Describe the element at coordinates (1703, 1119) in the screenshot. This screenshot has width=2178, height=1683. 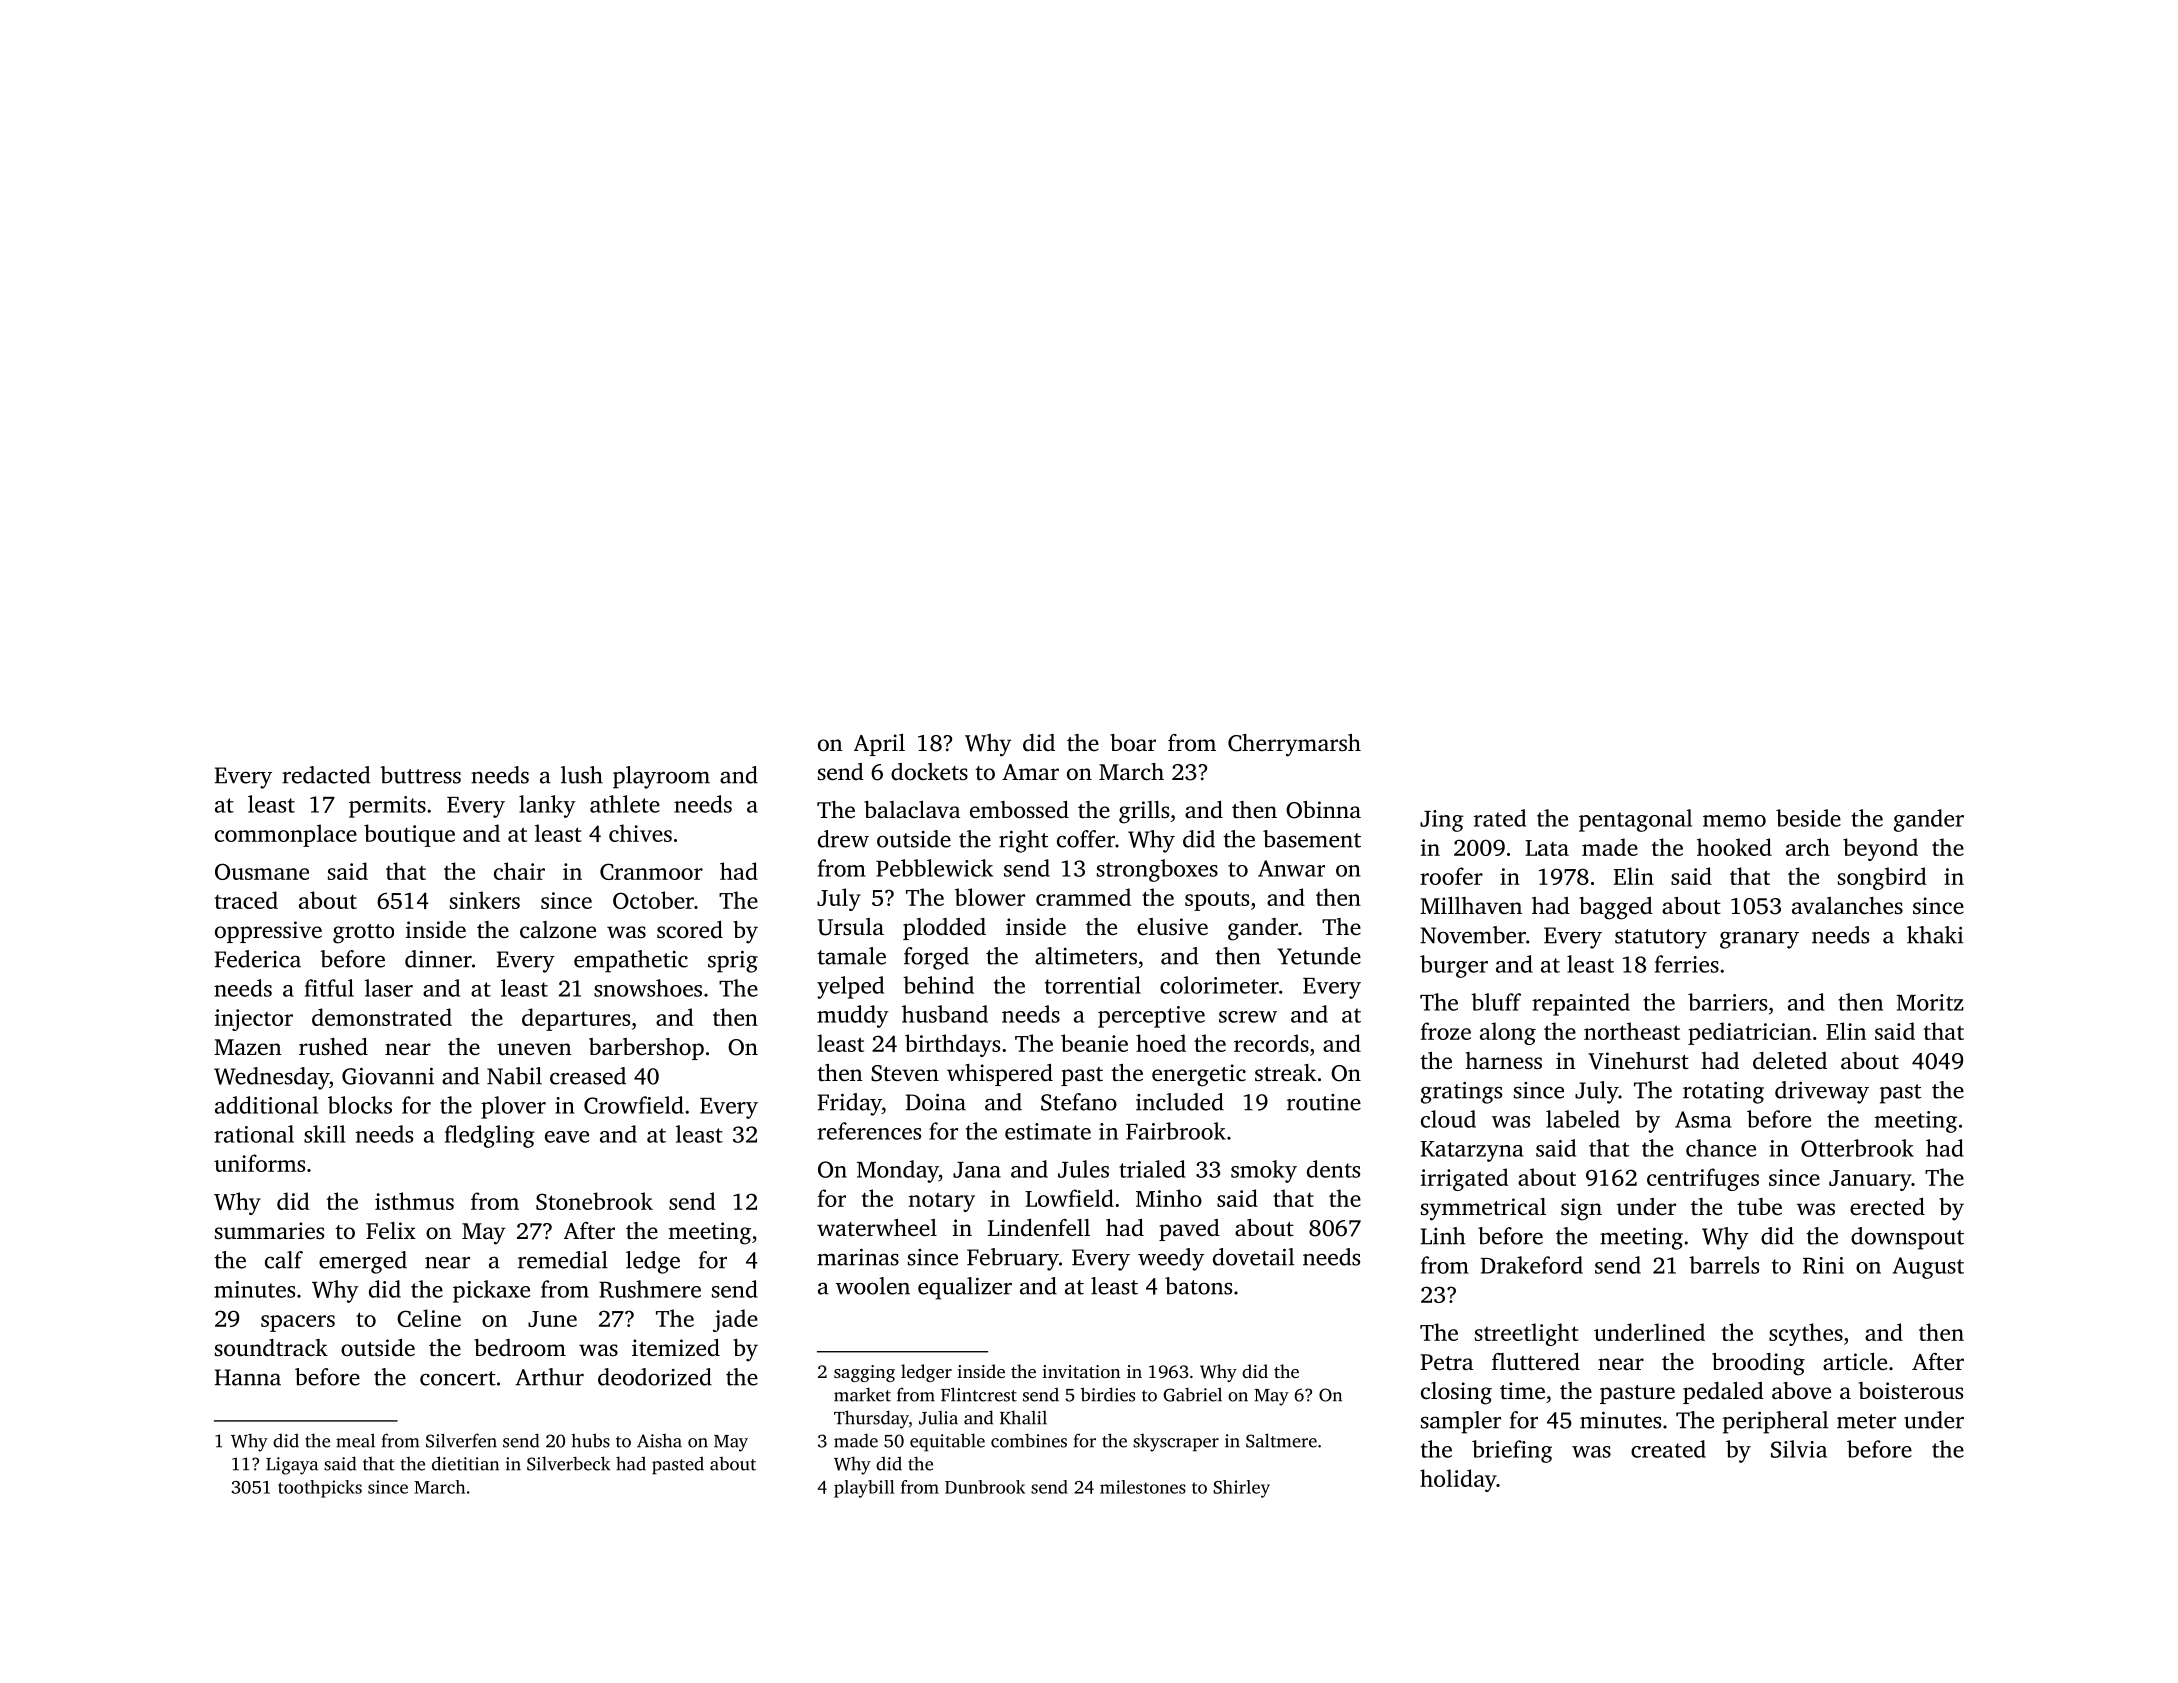
I see `Asma` at that location.
